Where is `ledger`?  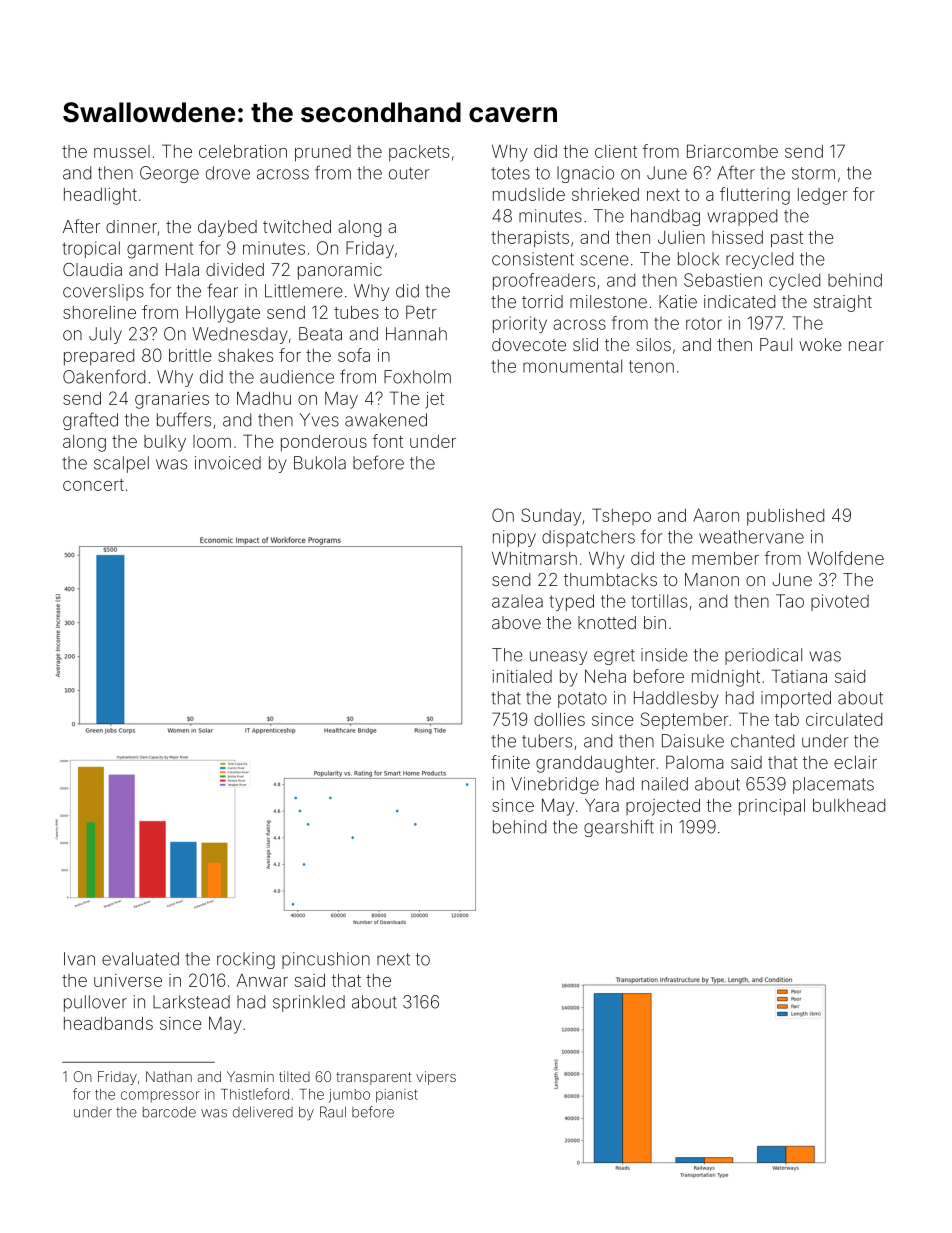 ledger is located at coordinates (823, 196).
